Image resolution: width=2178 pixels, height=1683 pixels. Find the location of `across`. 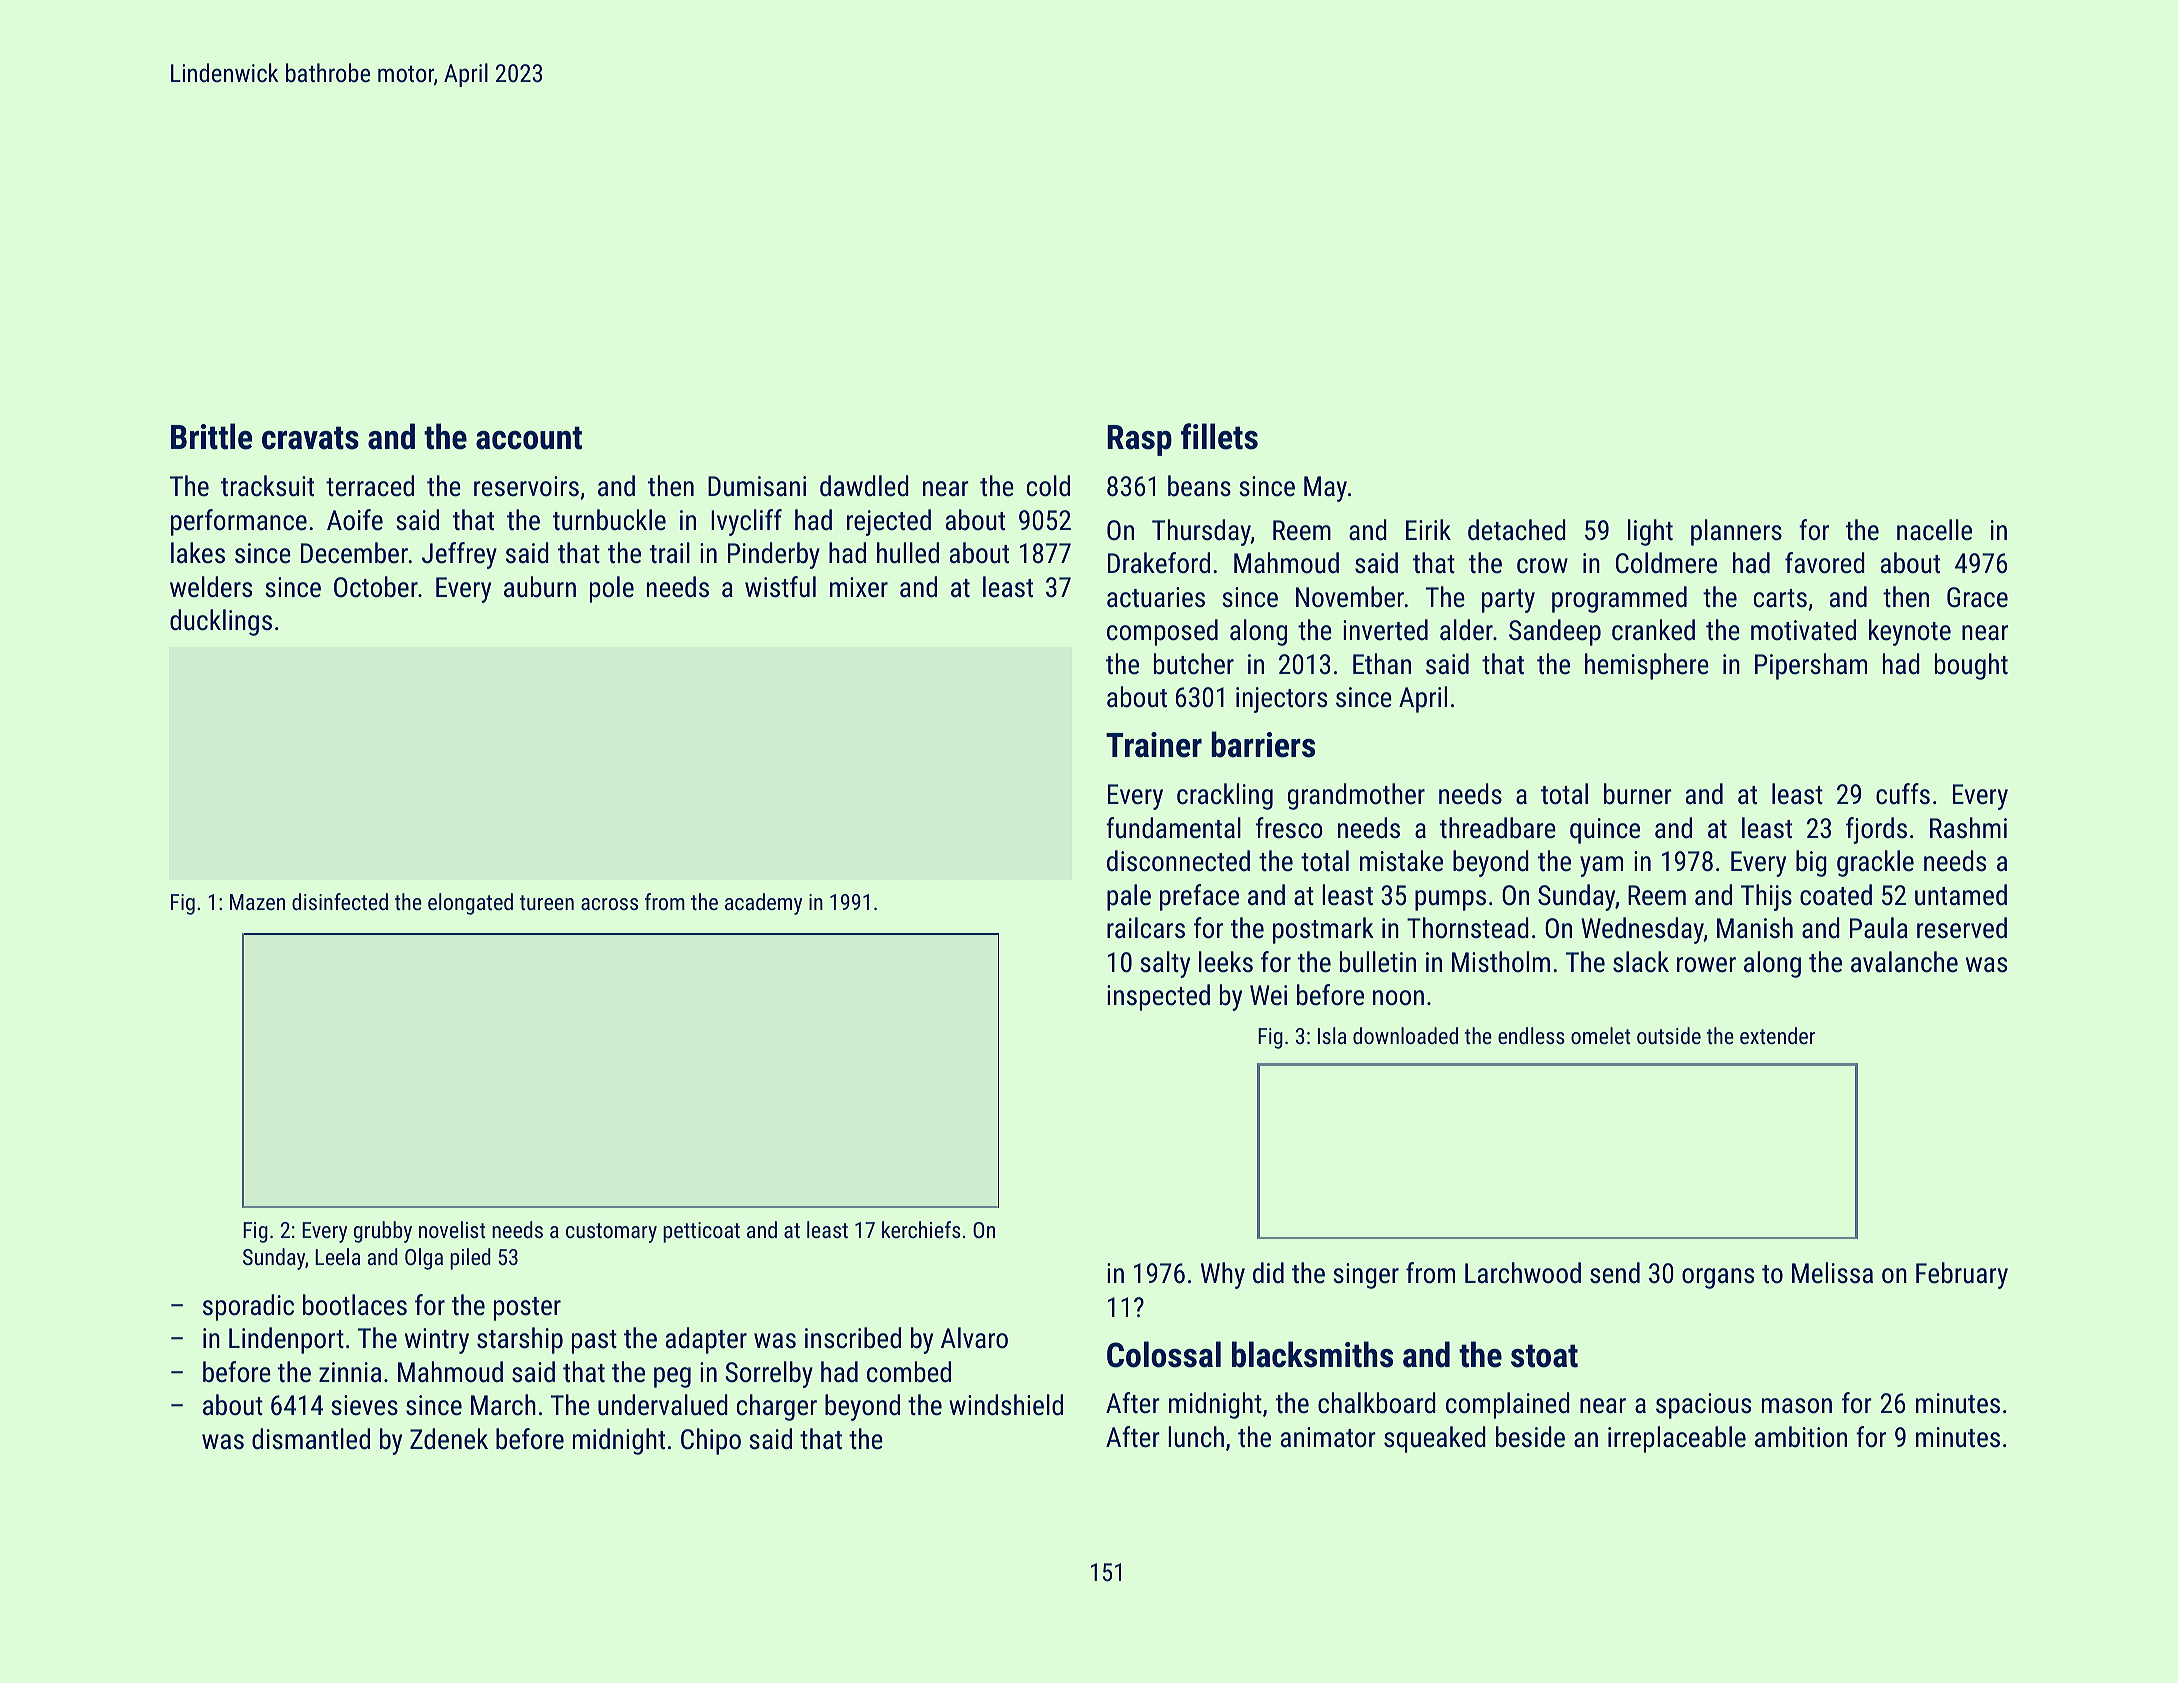

across is located at coordinates (609, 904).
